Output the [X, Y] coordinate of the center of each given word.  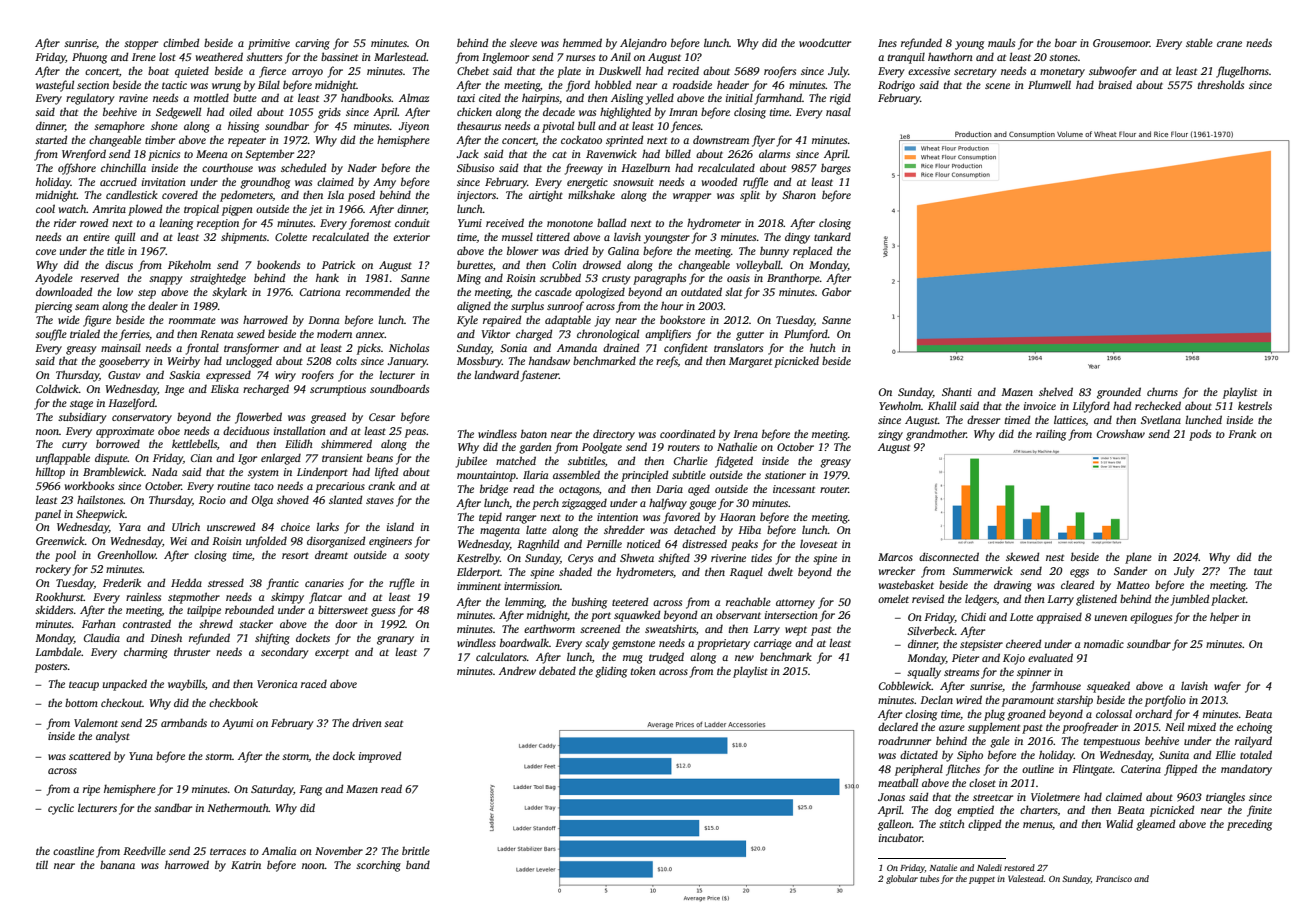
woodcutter [825, 42]
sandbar [173, 807]
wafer [1227, 687]
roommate [192, 320]
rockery [53, 570]
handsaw [549, 360]
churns [1162, 392]
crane [1229, 44]
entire [96, 237]
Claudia [102, 637]
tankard [832, 236]
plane [1138, 558]
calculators [501, 657]
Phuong [89, 58]
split [750, 196]
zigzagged [584, 504]
